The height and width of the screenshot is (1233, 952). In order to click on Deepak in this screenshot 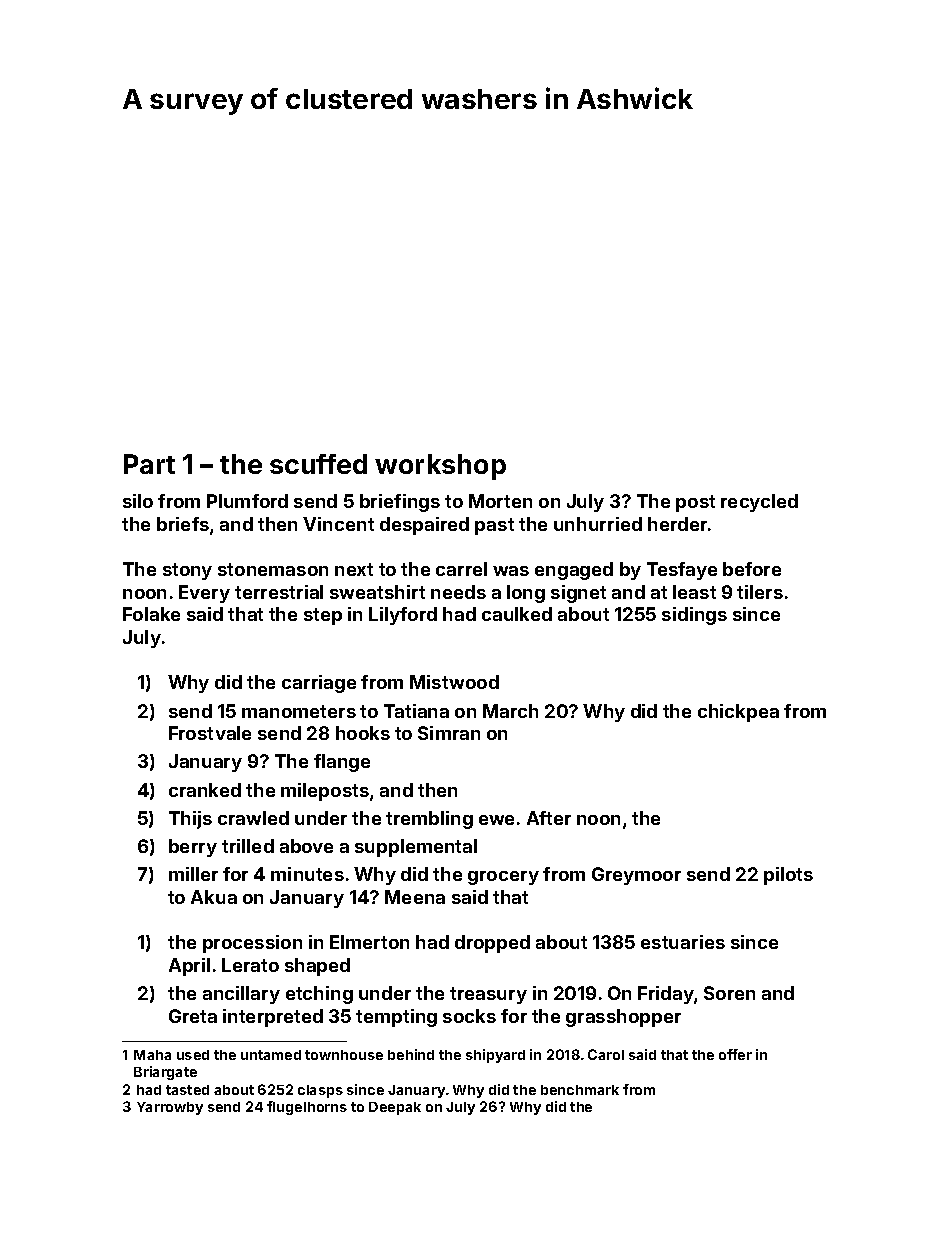, I will do `click(395, 1108)`.
